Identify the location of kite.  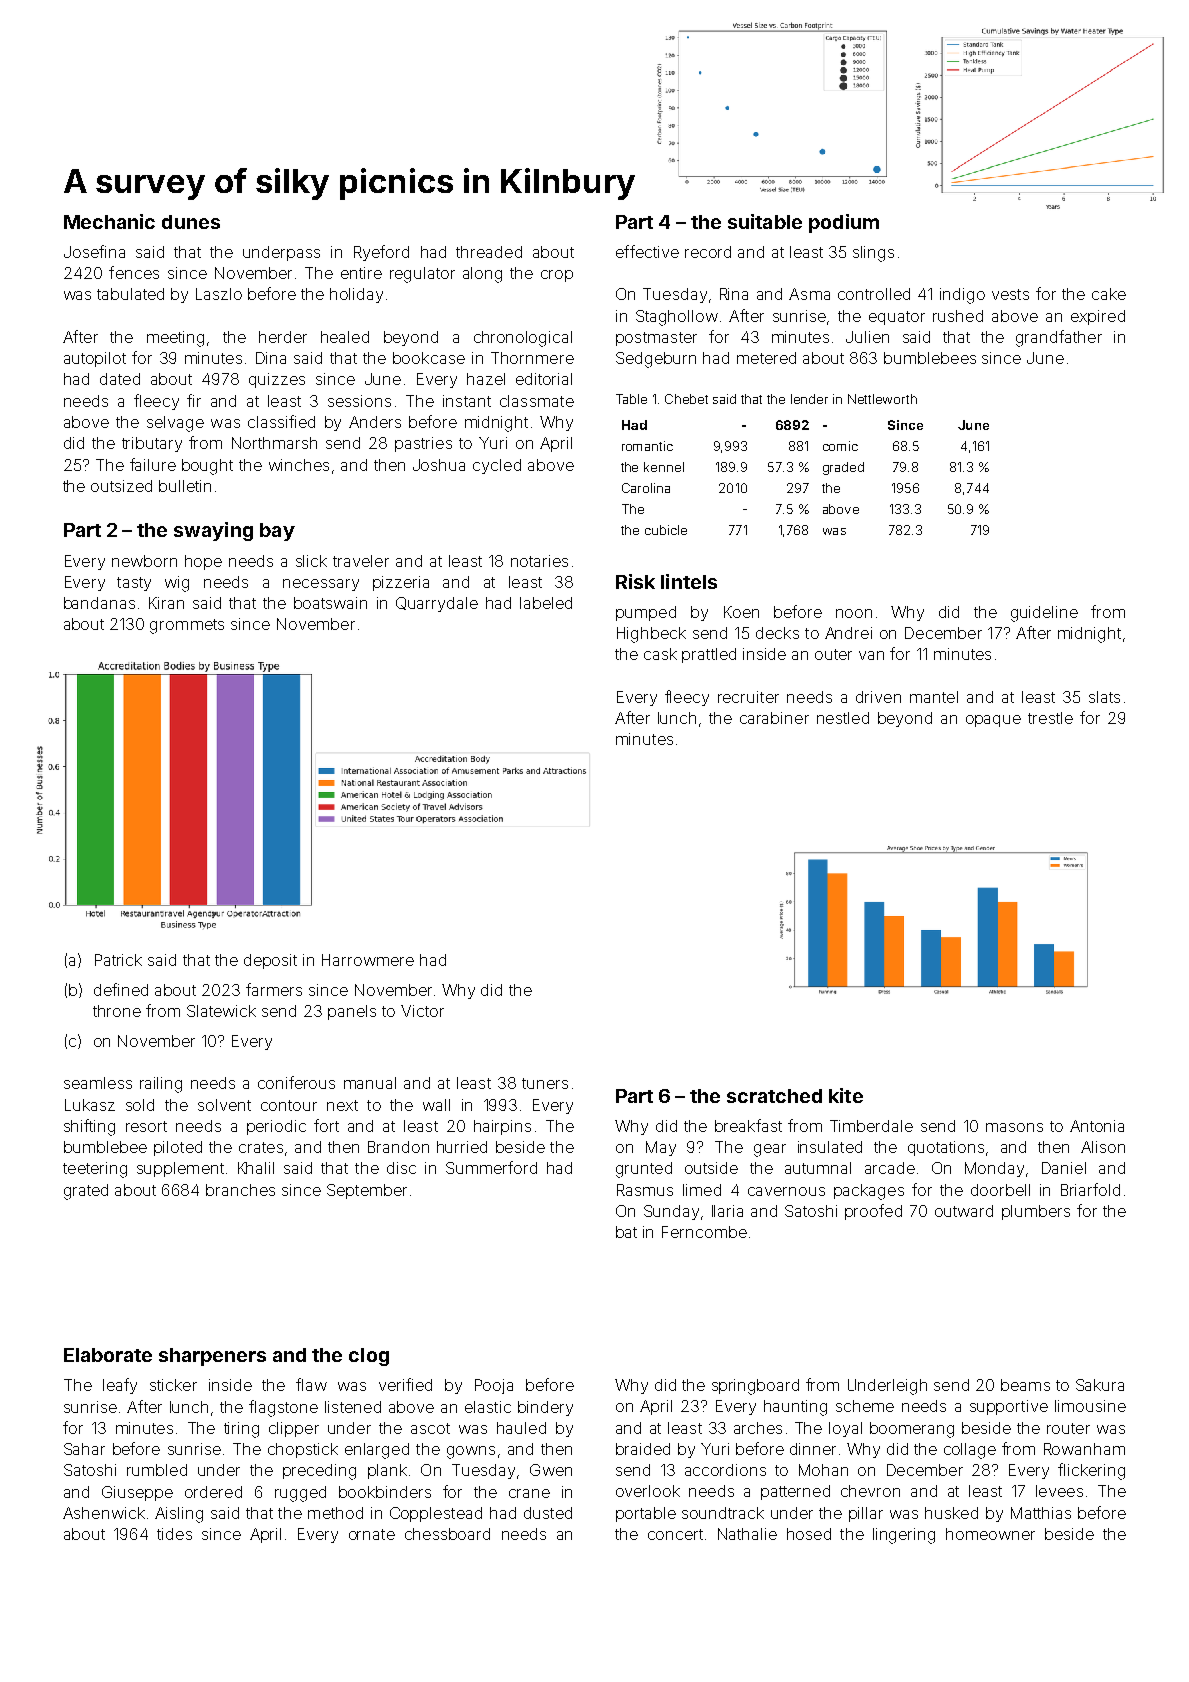
(846, 1095).
